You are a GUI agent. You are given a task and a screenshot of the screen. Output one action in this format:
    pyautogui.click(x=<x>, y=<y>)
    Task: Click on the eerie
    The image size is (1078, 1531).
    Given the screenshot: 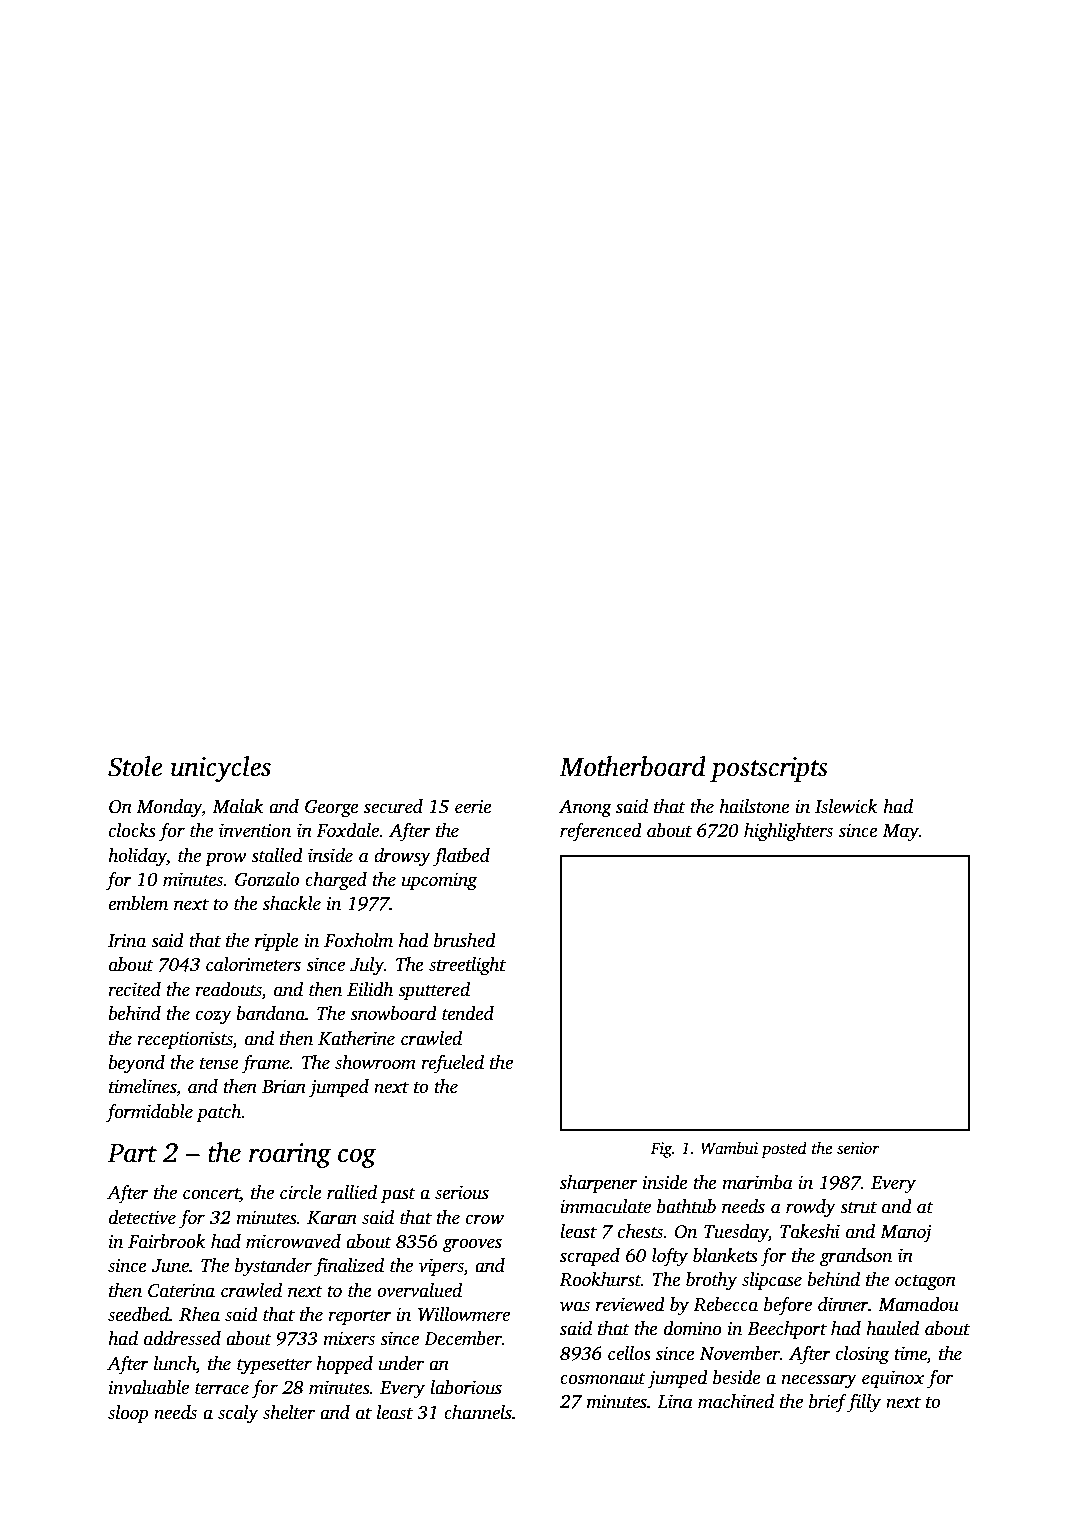 What is the action you would take?
    pyautogui.click(x=473, y=807)
